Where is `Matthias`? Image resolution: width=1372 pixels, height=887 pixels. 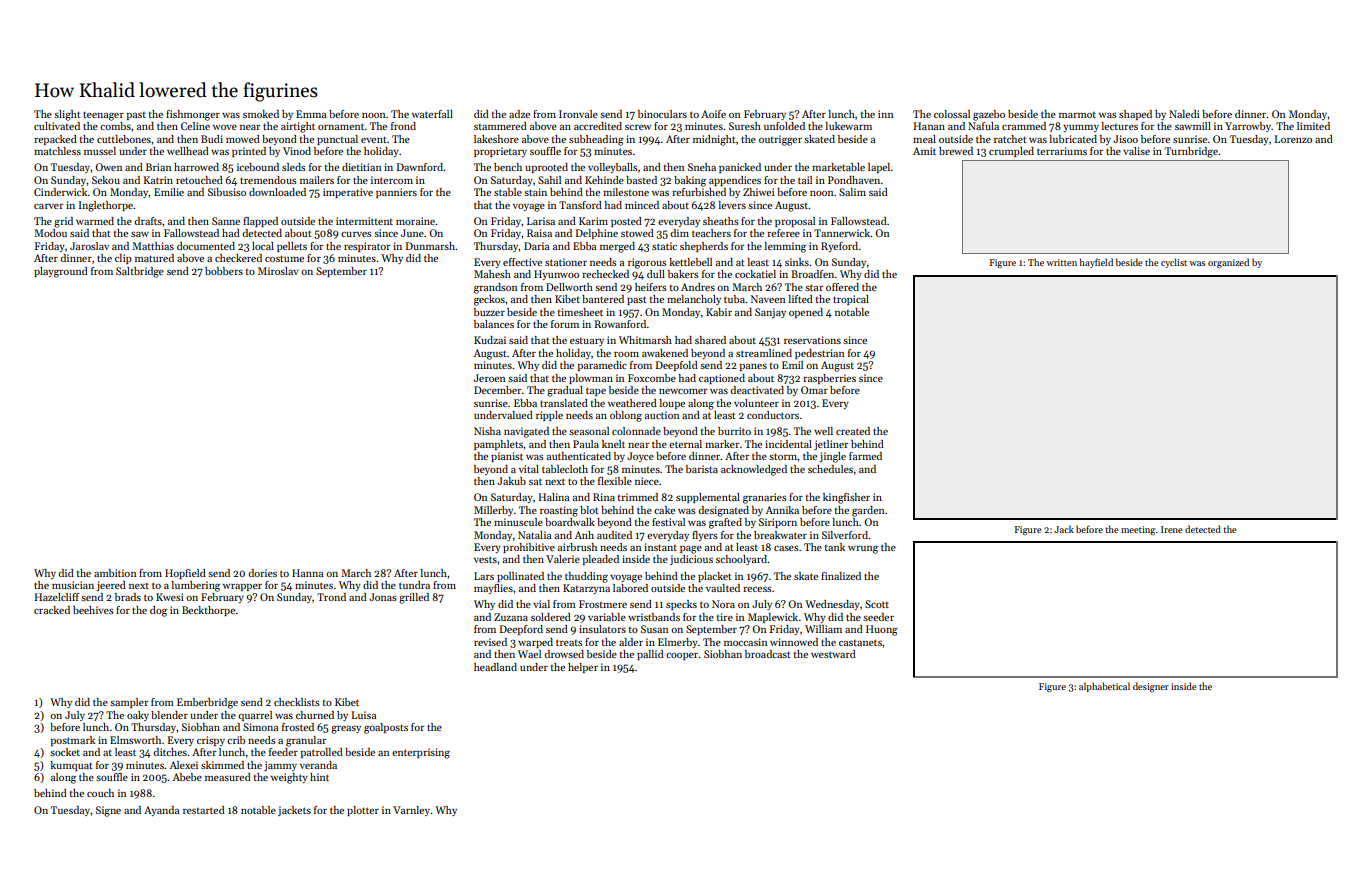
Matthias is located at coordinates (153, 246).
